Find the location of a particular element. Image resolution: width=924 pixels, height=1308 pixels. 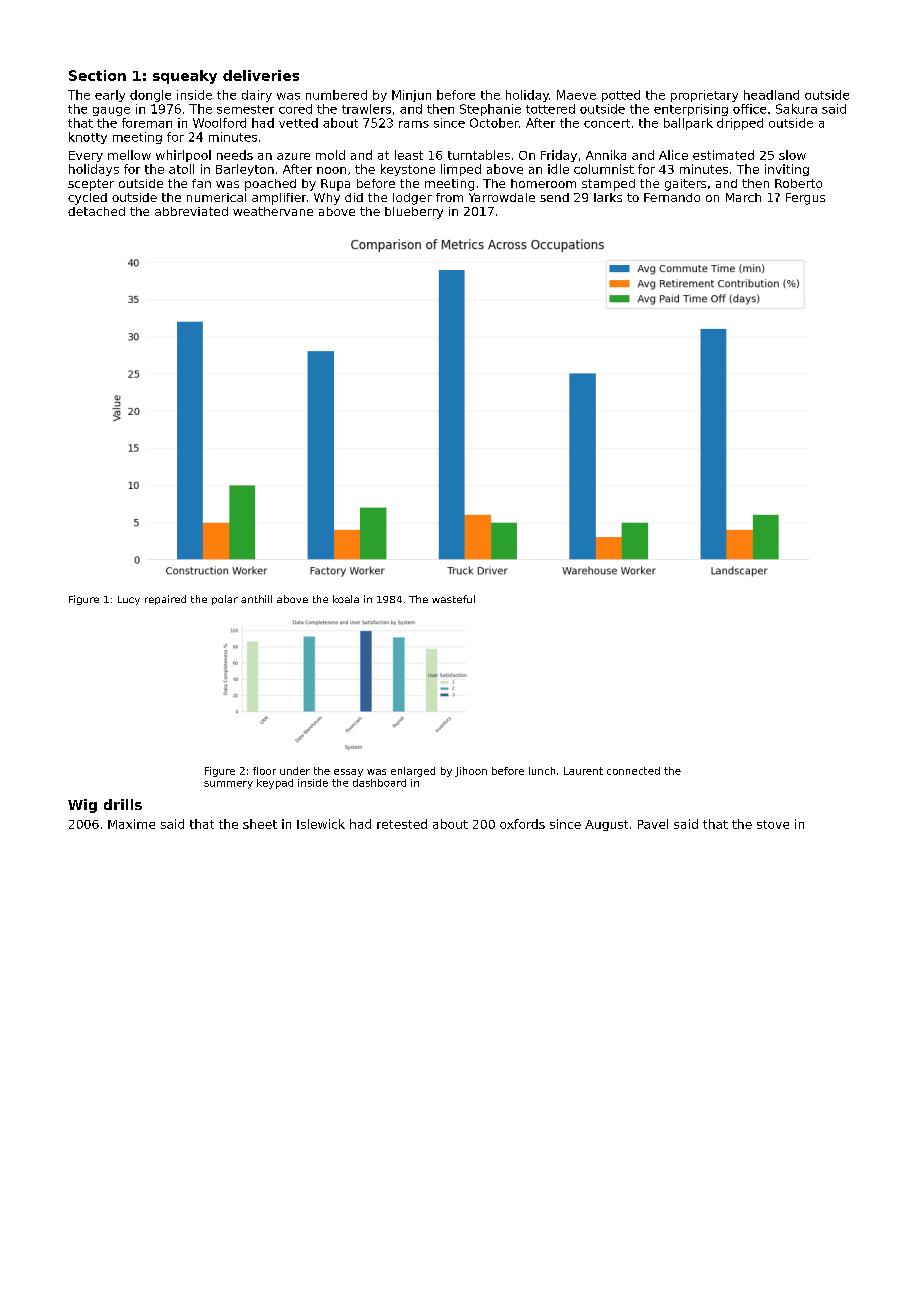

sheet is located at coordinates (260, 824).
